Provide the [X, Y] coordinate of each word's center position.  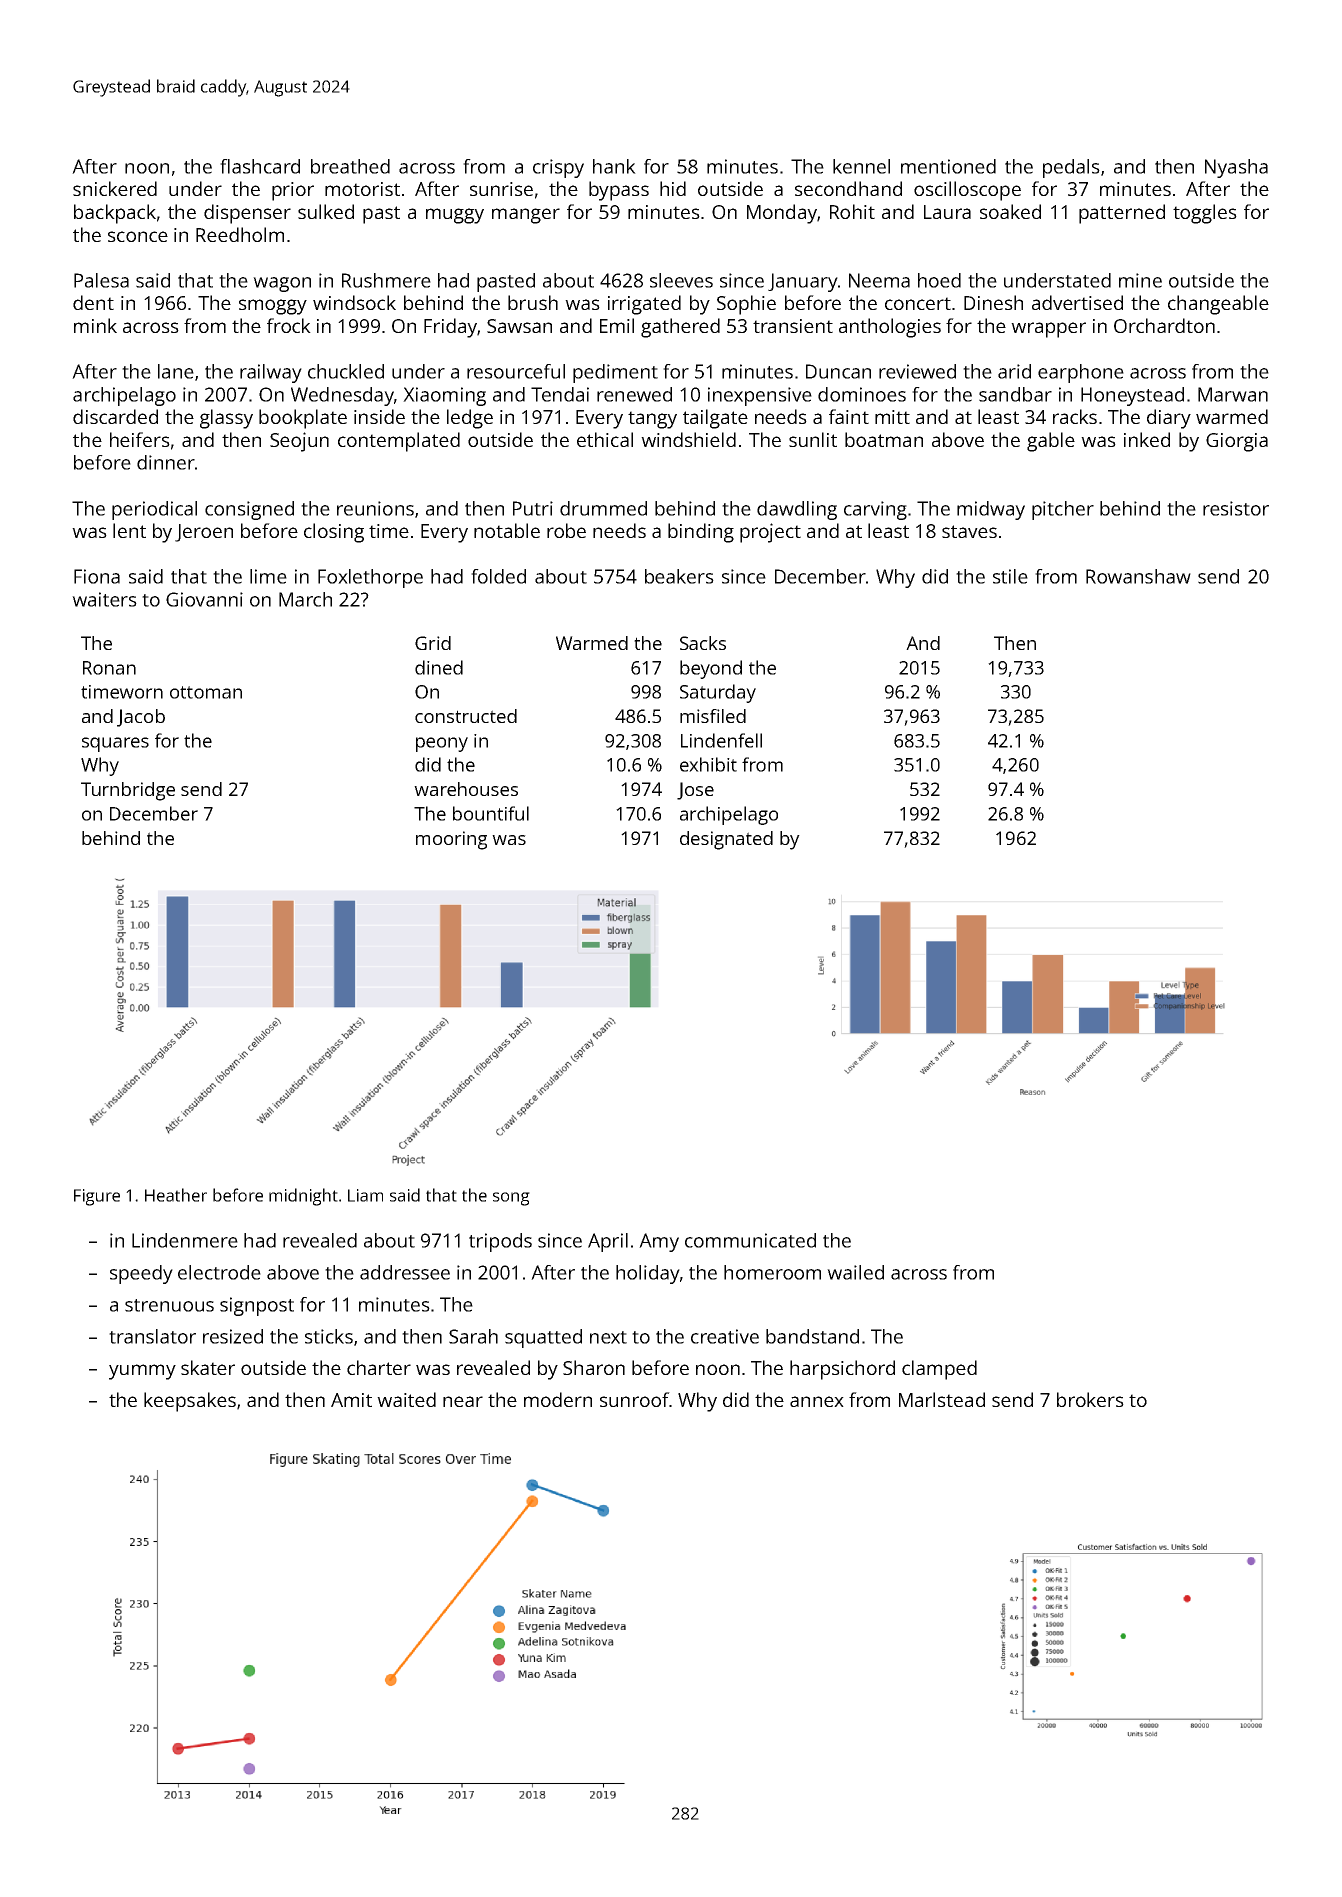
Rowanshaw [1138, 576]
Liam [365, 1195]
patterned [1122, 214]
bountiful [491, 813]
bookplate [303, 419]
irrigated [644, 305]
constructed [466, 716]
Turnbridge [128, 791]
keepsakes [190, 1402]
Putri [533, 508]
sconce [138, 236]
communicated [750, 1240]
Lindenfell [721, 740]
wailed [855, 1272]
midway [991, 510]
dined [439, 667]
